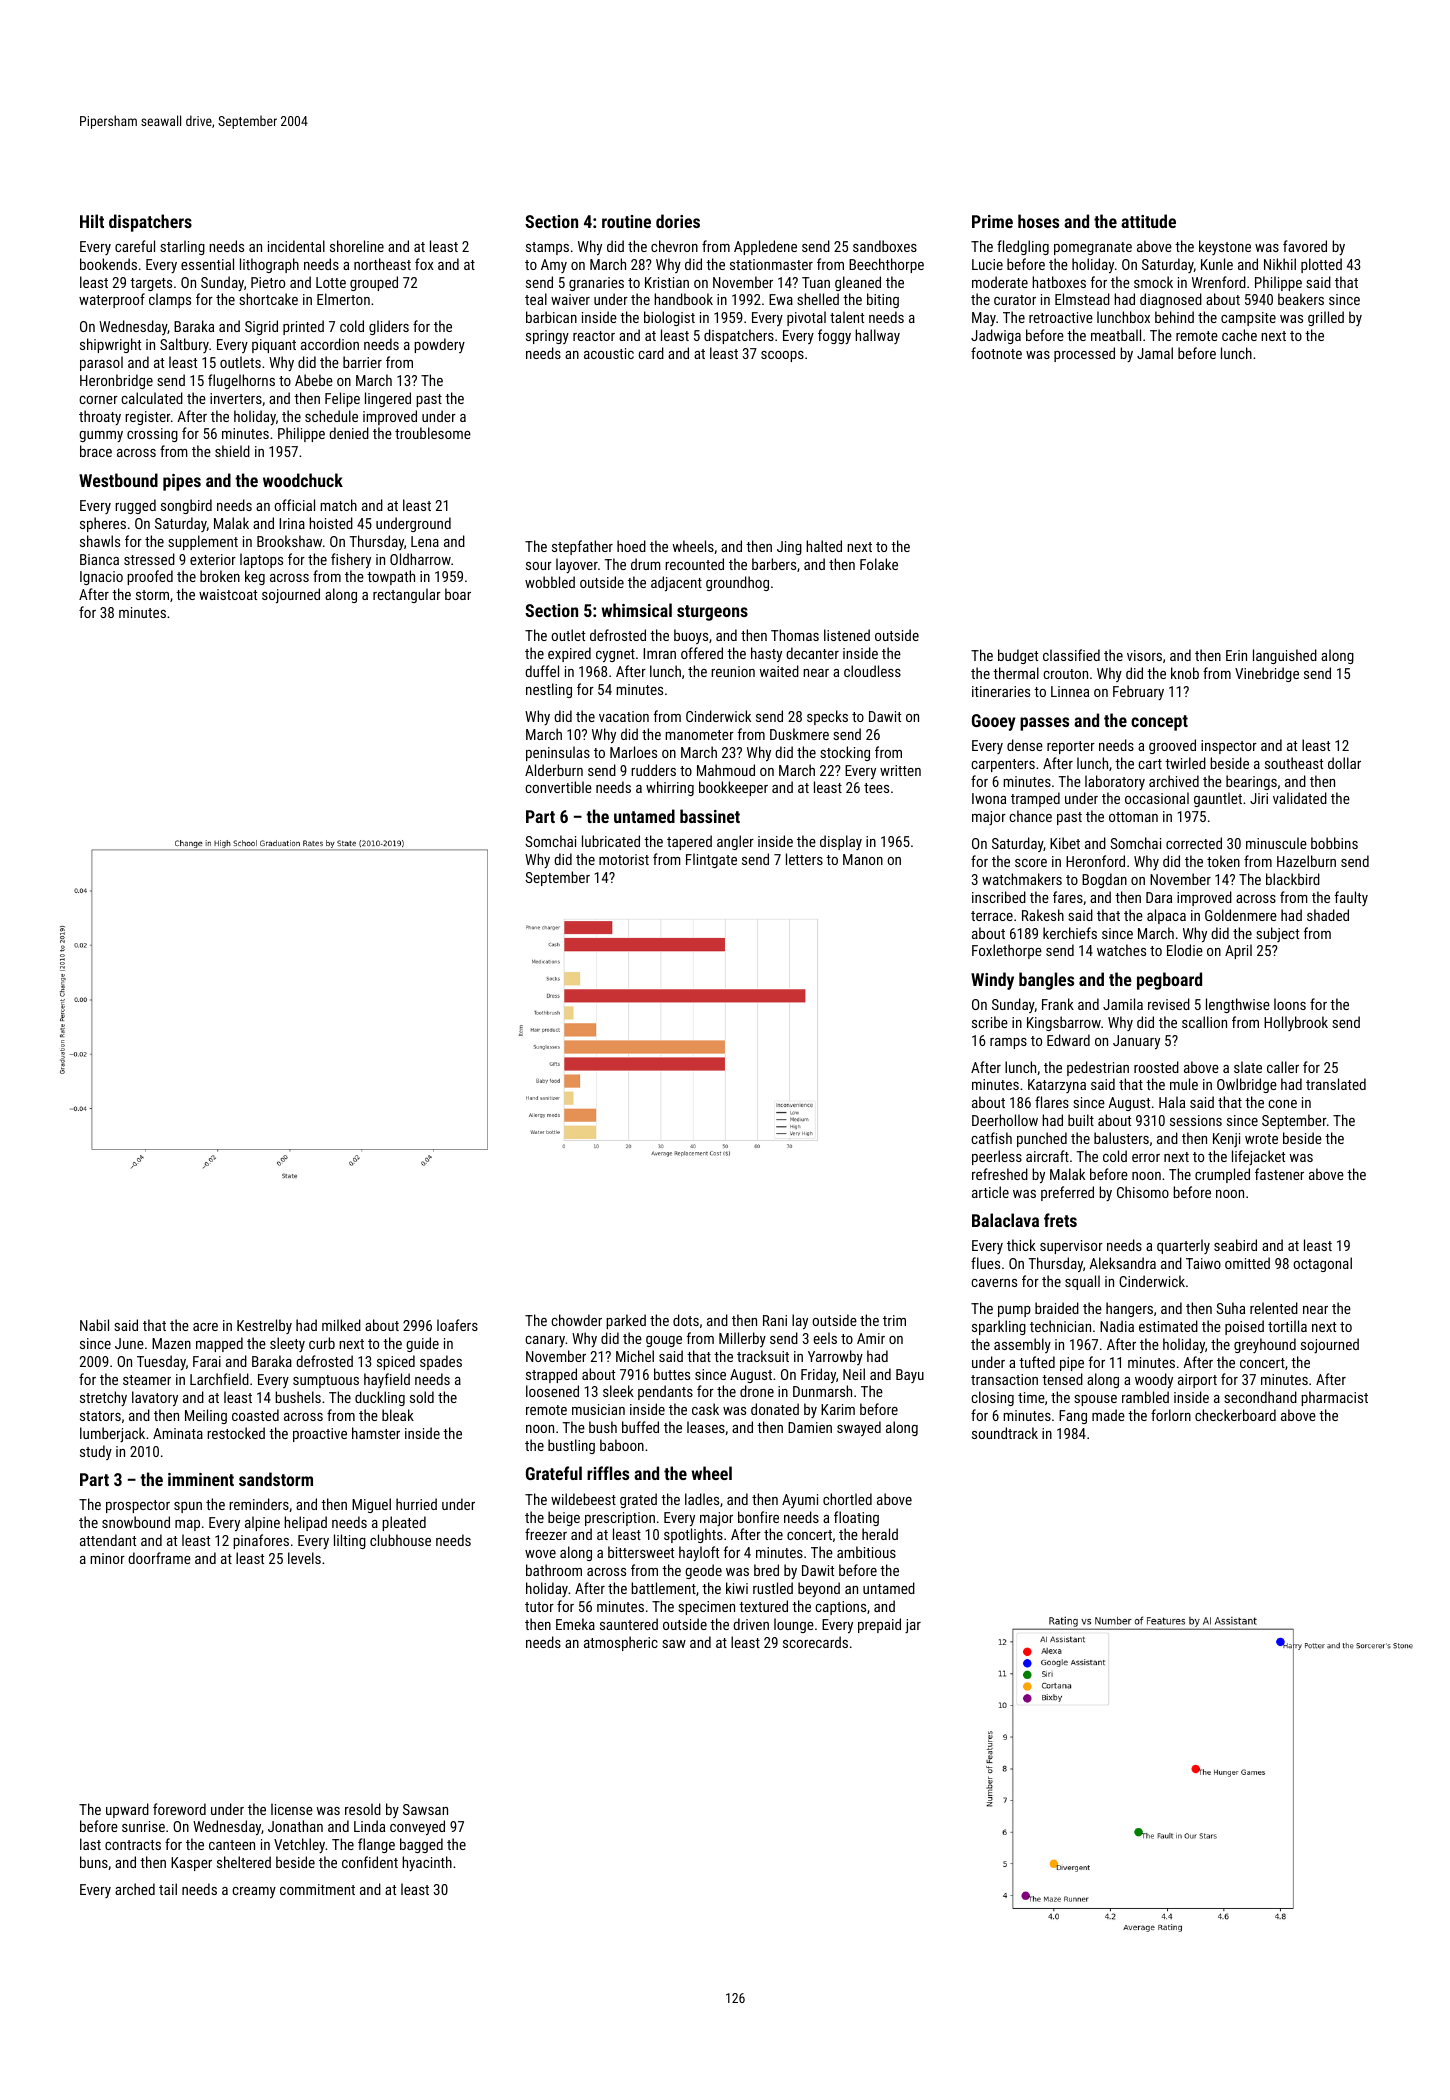 The width and height of the page is (1450, 2100). Describe the element at coordinates (264, 1326) in the page. I see `Kestrelby` at that location.
